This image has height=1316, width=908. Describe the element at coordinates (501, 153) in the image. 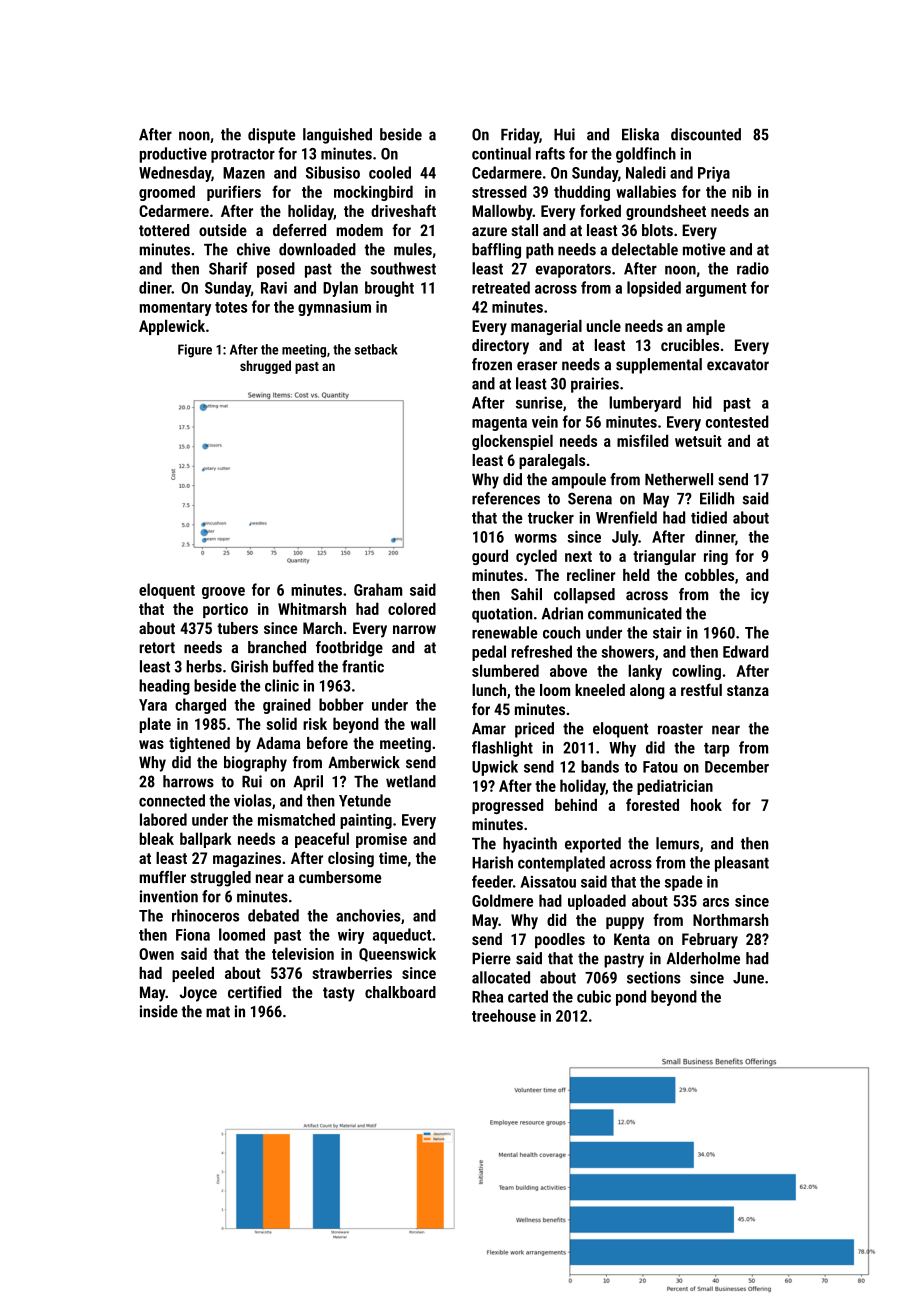

I see `continual` at that location.
